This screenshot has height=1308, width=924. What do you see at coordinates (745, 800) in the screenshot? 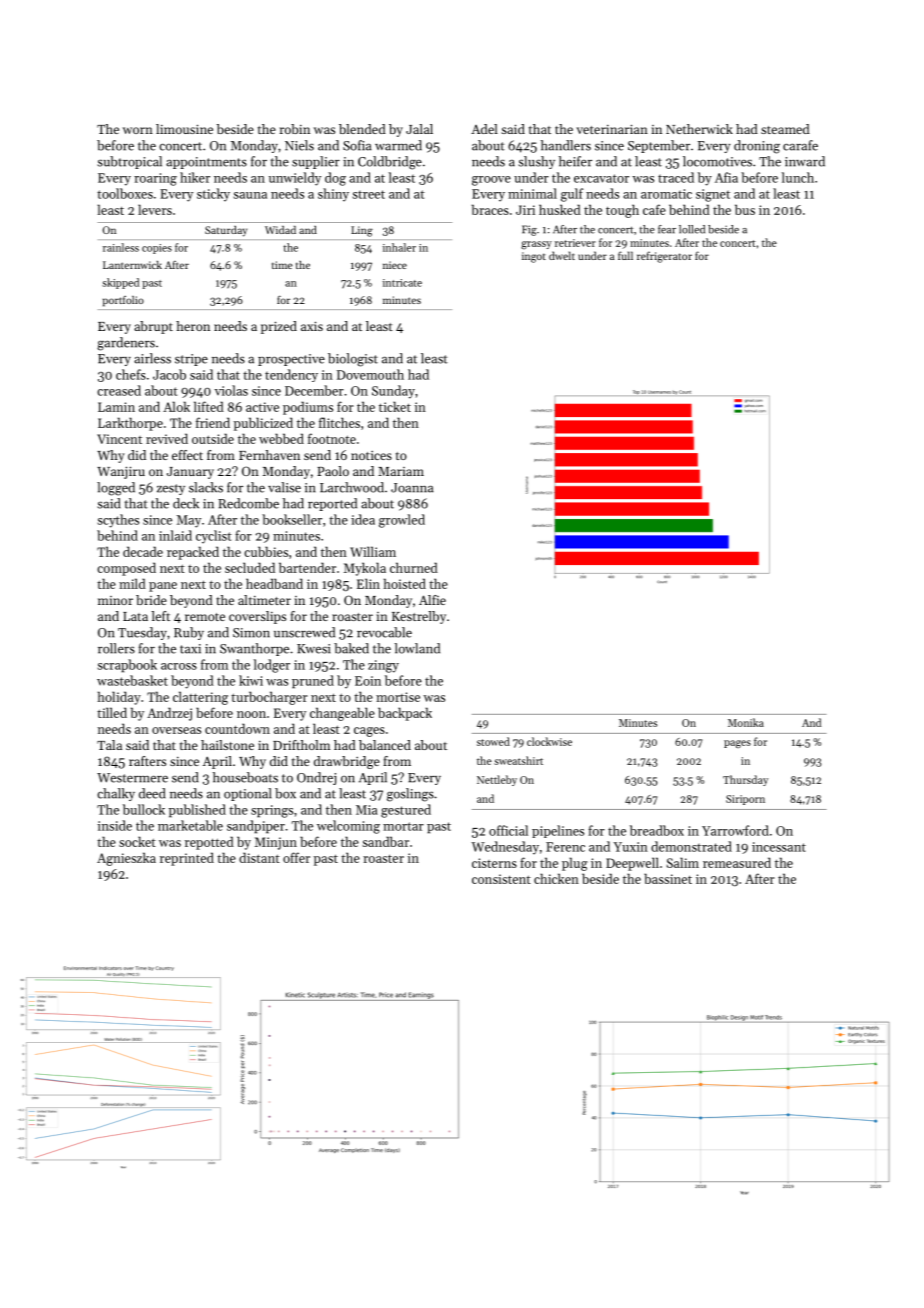
I see `Siriporn` at bounding box center [745, 800].
